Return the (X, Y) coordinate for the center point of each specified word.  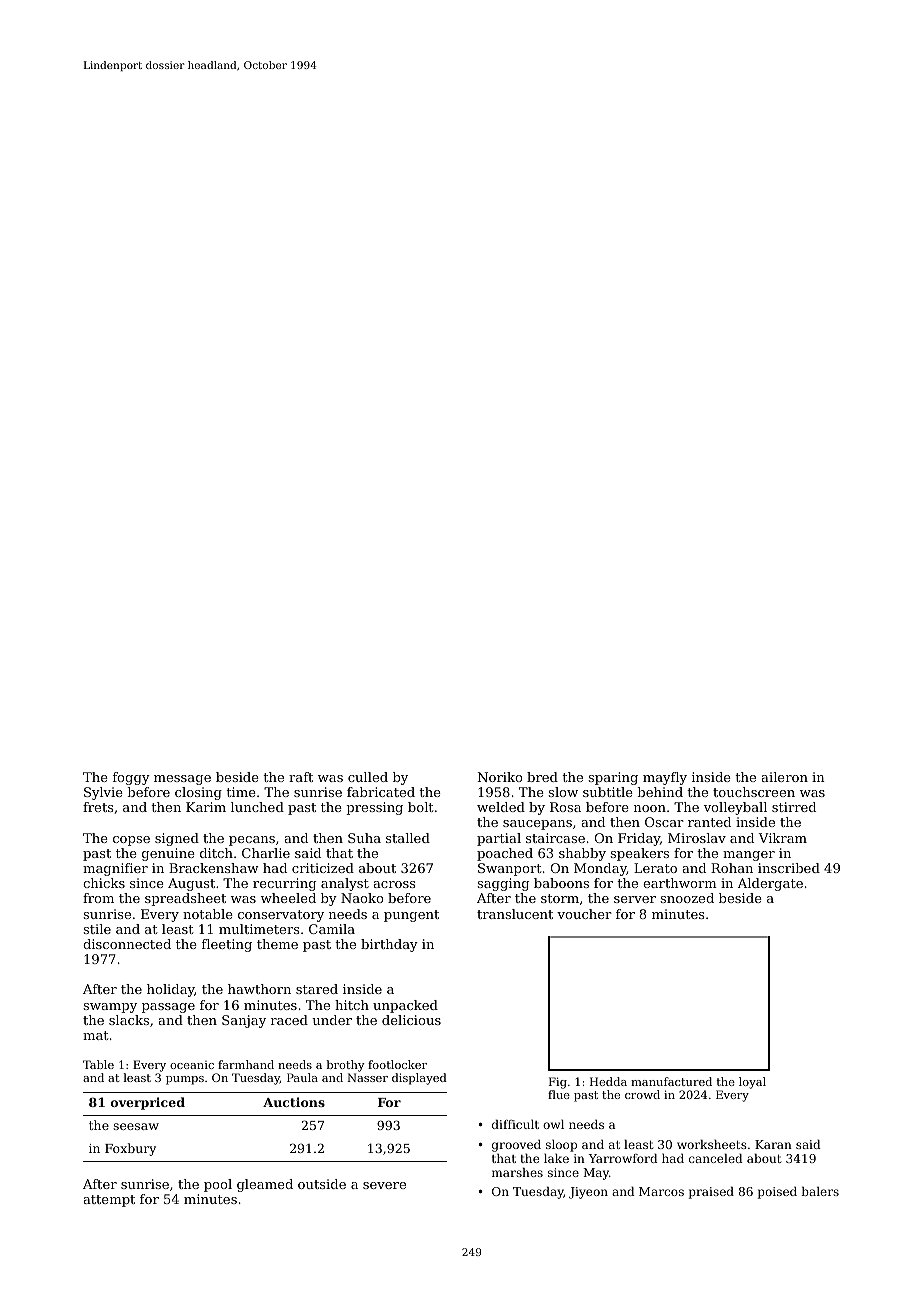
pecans (252, 841)
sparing (613, 778)
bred (542, 777)
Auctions (294, 1102)
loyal (752, 1083)
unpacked (405, 1006)
